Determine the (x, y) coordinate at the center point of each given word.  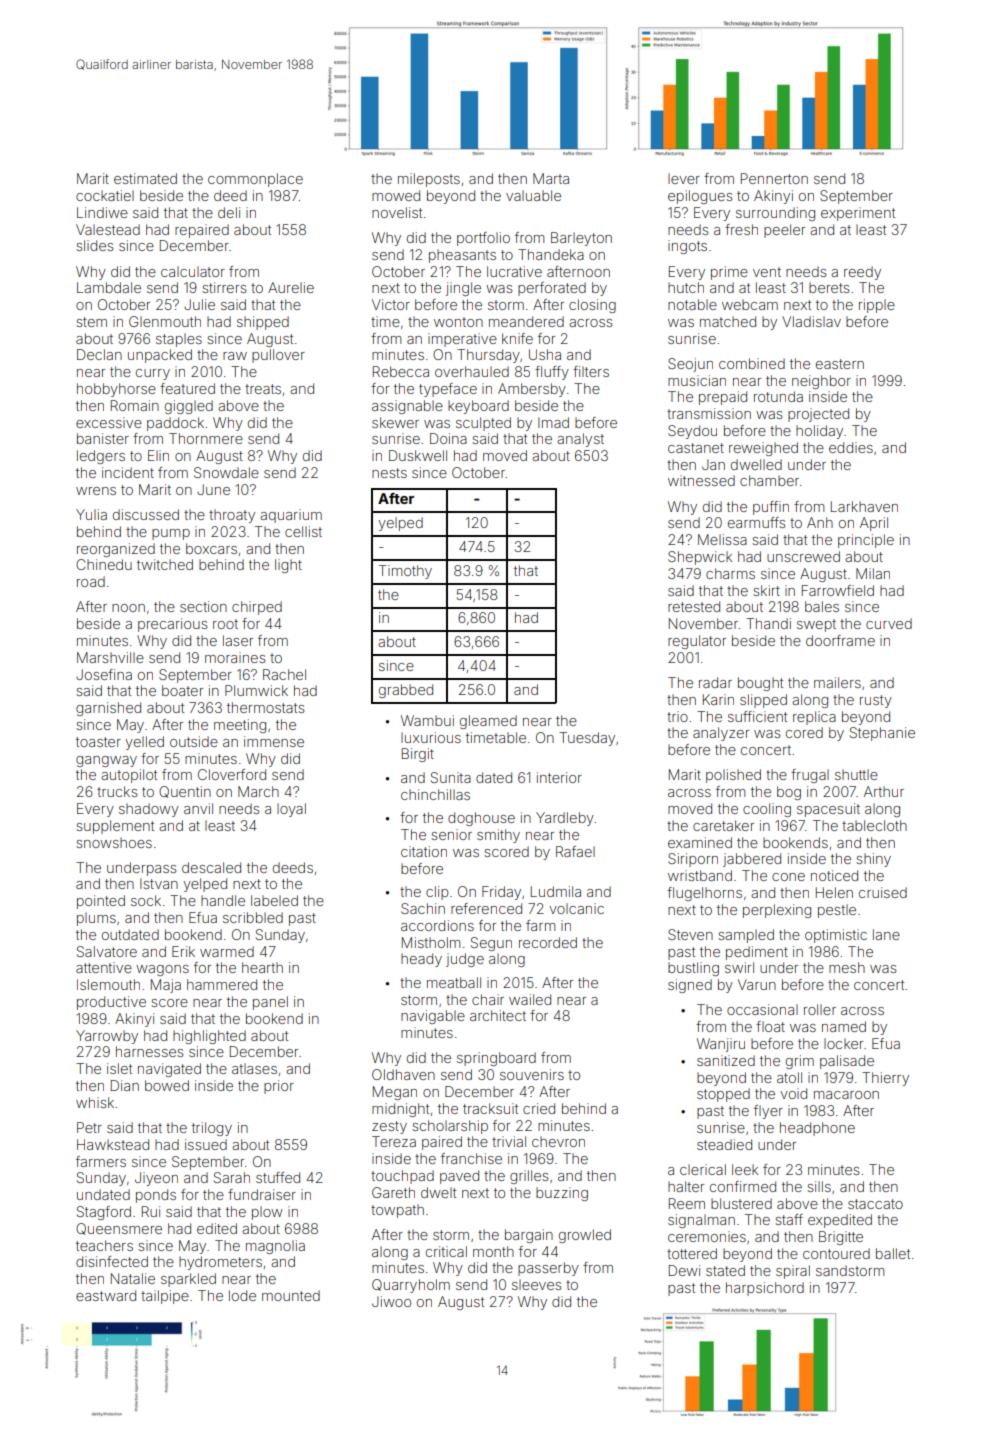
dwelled (756, 464)
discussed (146, 514)
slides (94, 245)
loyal (291, 810)
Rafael (575, 851)
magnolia (275, 1247)
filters (591, 371)
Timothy (405, 572)
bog (789, 793)
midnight (400, 1110)
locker (843, 1043)
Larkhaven (864, 506)
